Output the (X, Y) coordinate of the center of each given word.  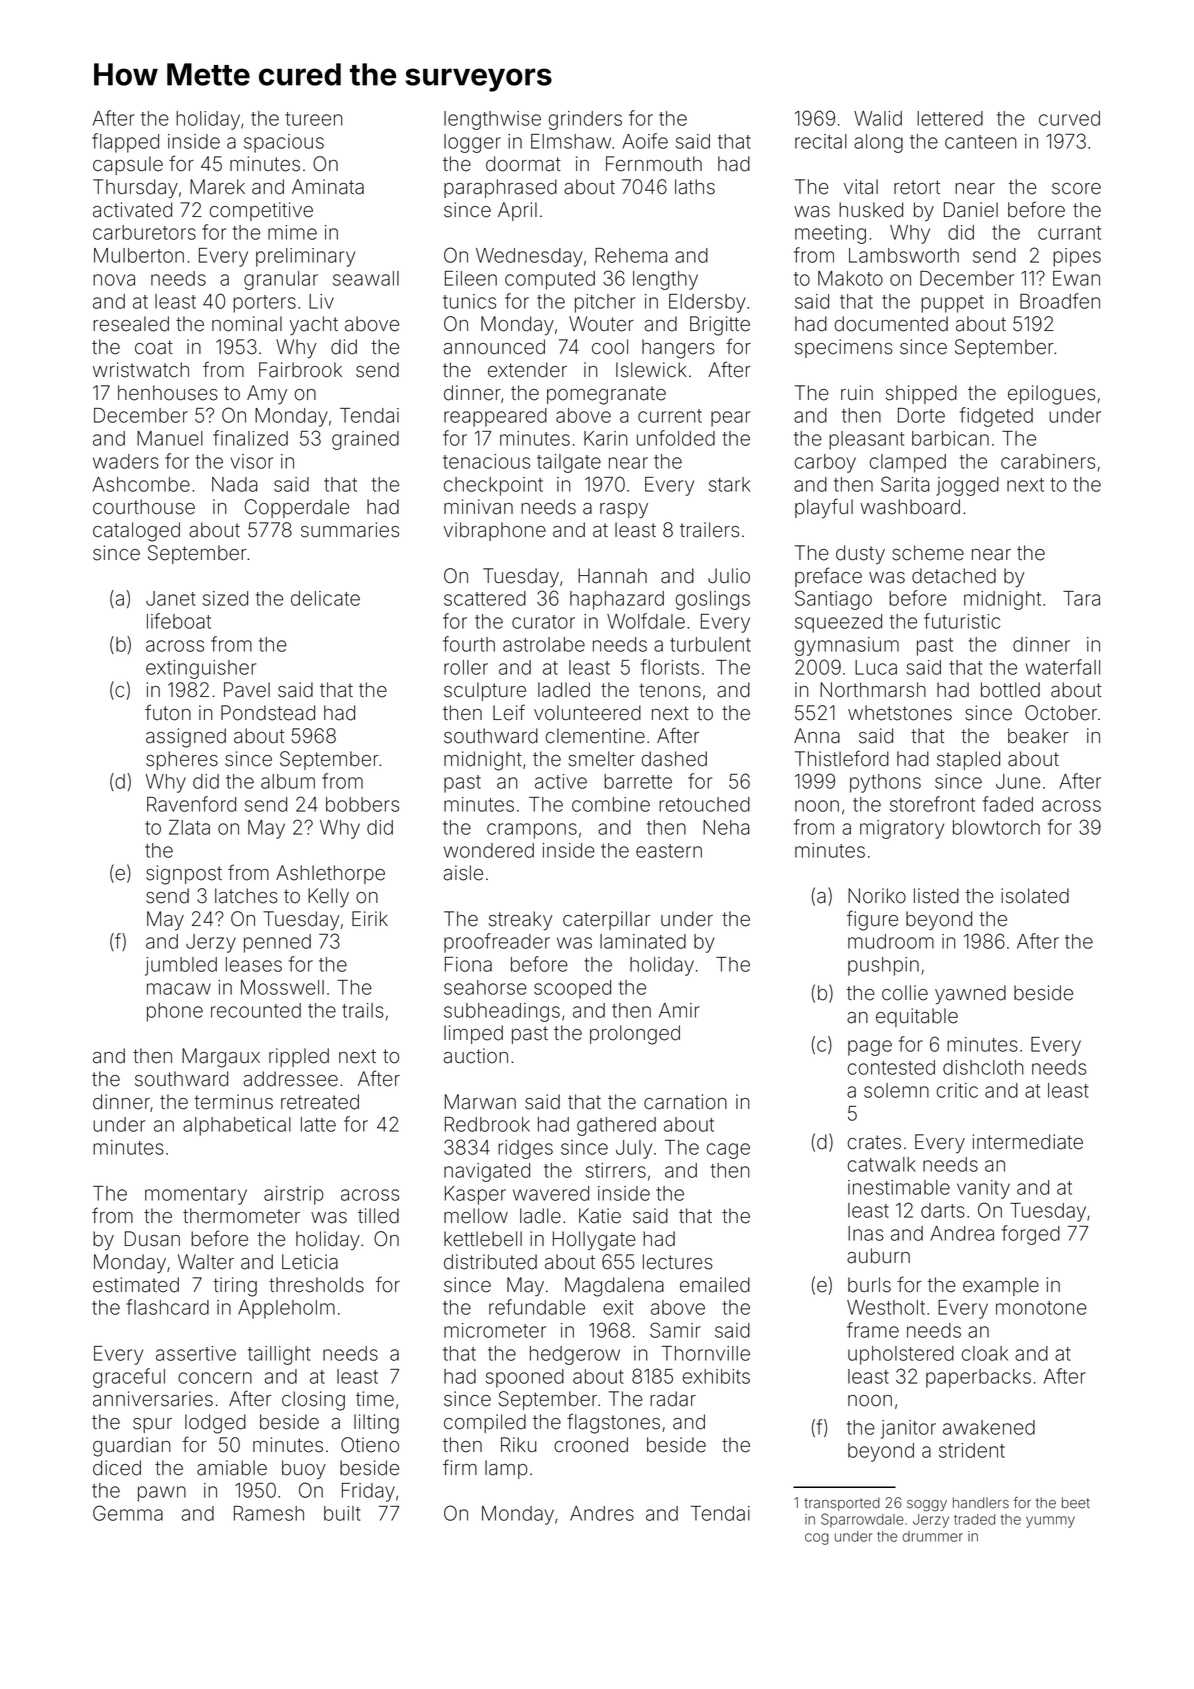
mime (292, 232)
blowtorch (996, 827)
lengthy (665, 280)
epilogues (1051, 395)
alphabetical (237, 1126)
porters (264, 304)
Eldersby (707, 303)
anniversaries (153, 1399)
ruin (857, 392)
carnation (685, 1102)
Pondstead (268, 713)
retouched (704, 804)
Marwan (480, 1102)
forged (1031, 1235)
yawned (970, 994)
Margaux (221, 1058)
